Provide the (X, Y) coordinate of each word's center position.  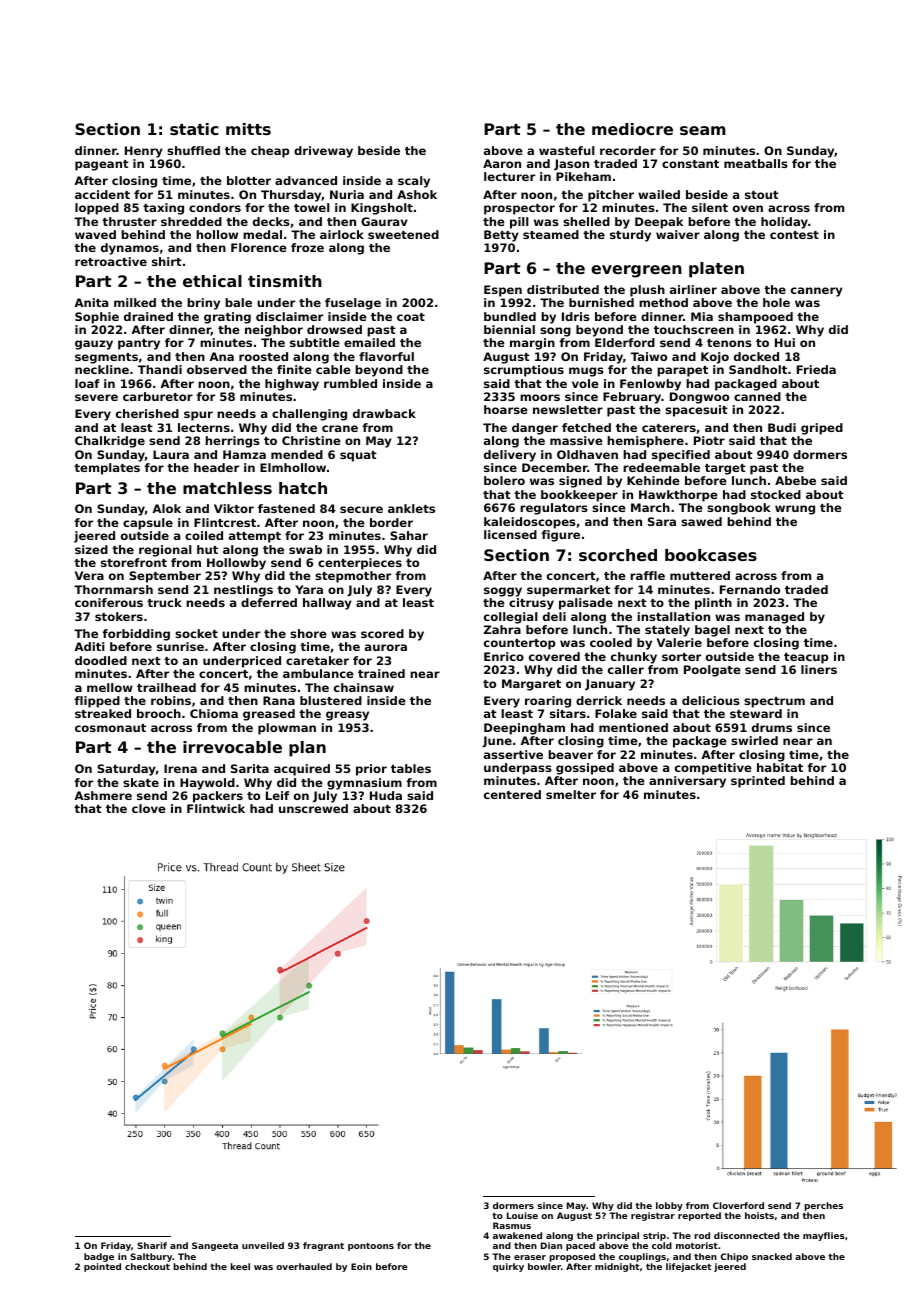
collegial (511, 618)
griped (822, 429)
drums (772, 727)
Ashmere (103, 795)
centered (512, 794)
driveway (323, 152)
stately (667, 631)
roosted (263, 356)
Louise (522, 1215)
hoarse (506, 409)
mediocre (632, 129)
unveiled (263, 1245)
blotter (249, 180)
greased (269, 715)
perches (823, 1206)
